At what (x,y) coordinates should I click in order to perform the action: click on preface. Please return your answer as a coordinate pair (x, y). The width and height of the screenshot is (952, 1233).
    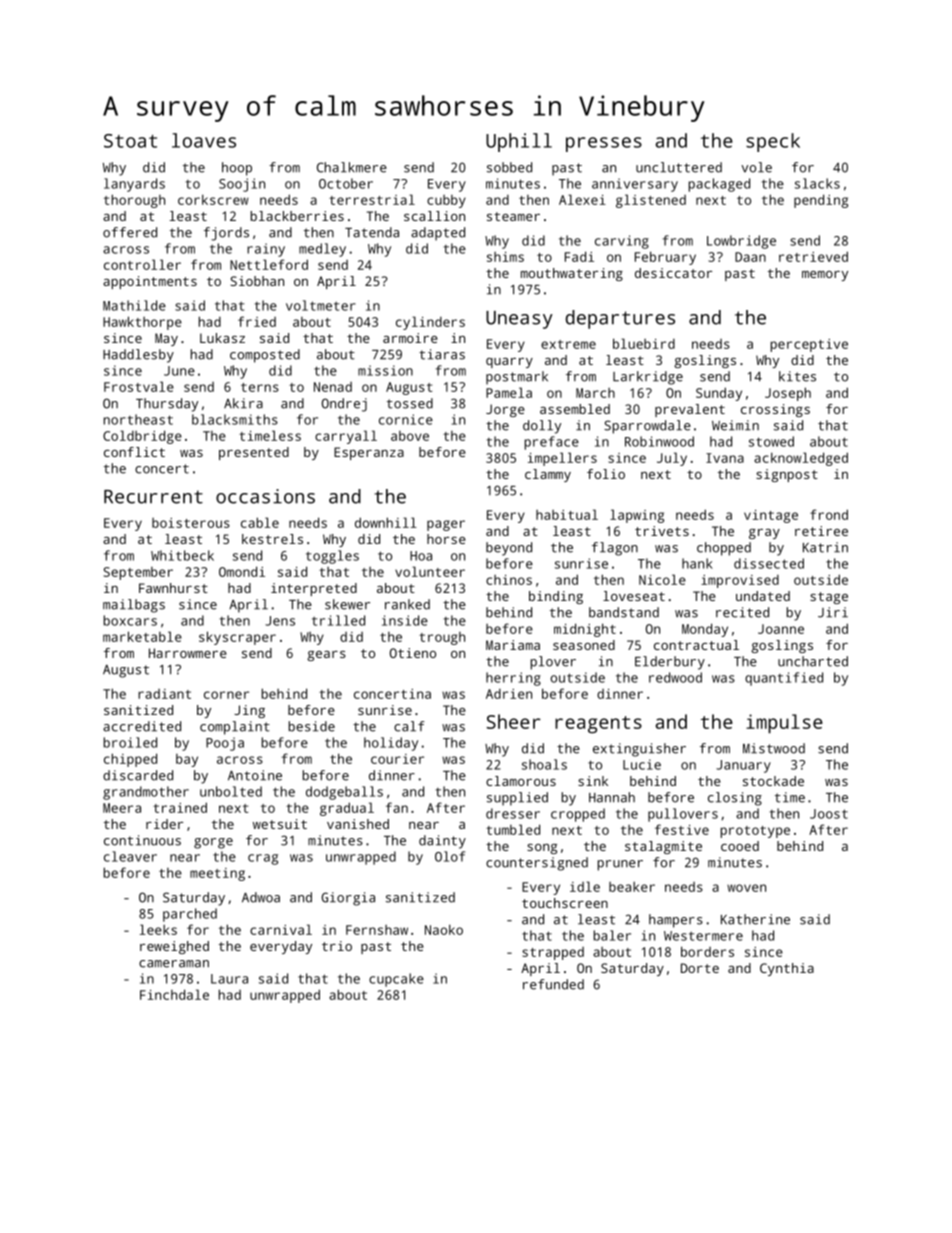
    Looking at the image, I should click on (552, 443).
